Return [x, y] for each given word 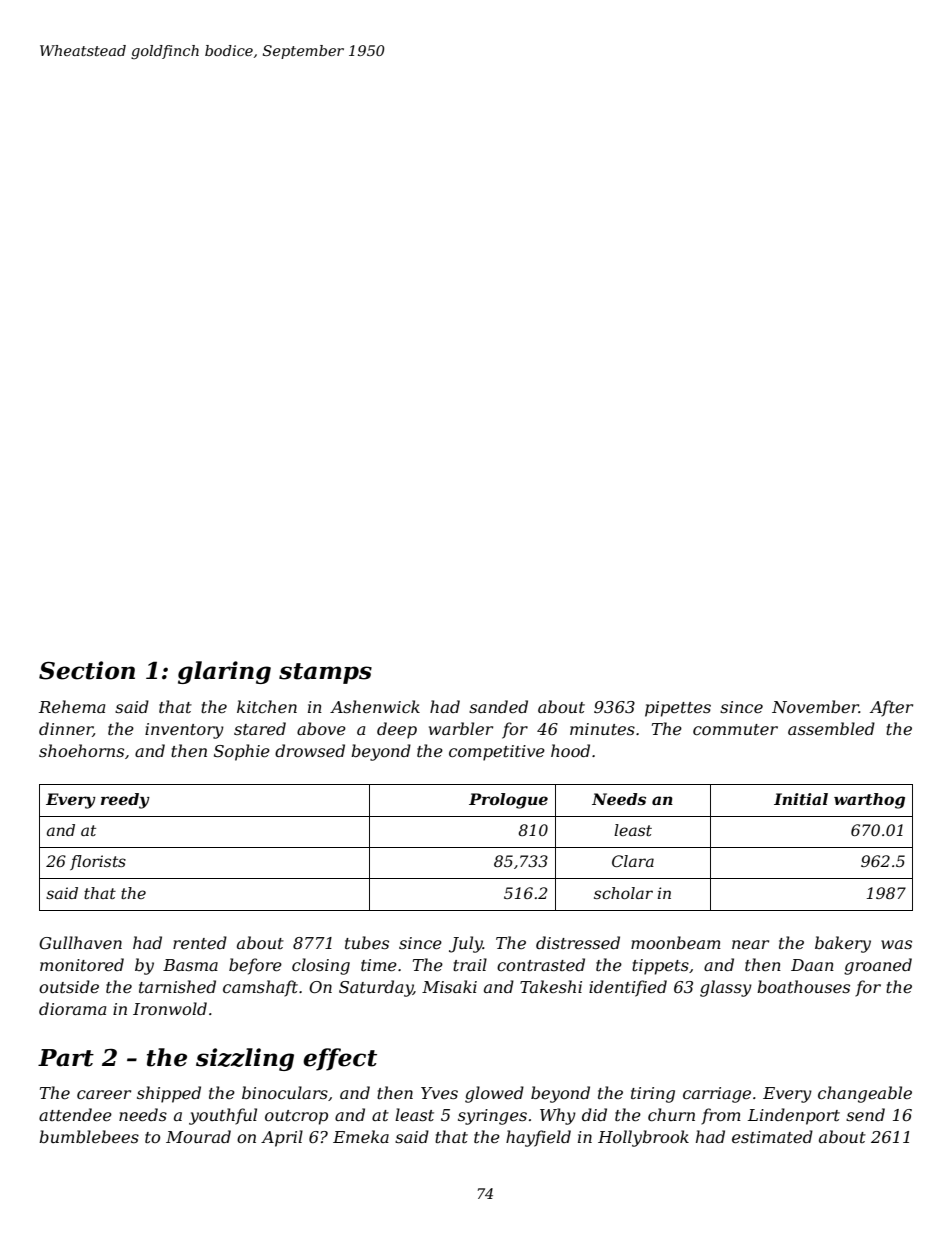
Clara [633, 861]
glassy [726, 988]
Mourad [198, 1136]
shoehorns [81, 750]
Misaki [449, 986]
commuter [735, 729]
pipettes [678, 709]
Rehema [72, 706]
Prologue [508, 801]
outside [69, 986]
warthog [869, 801]
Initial [801, 799]
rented [200, 942]
